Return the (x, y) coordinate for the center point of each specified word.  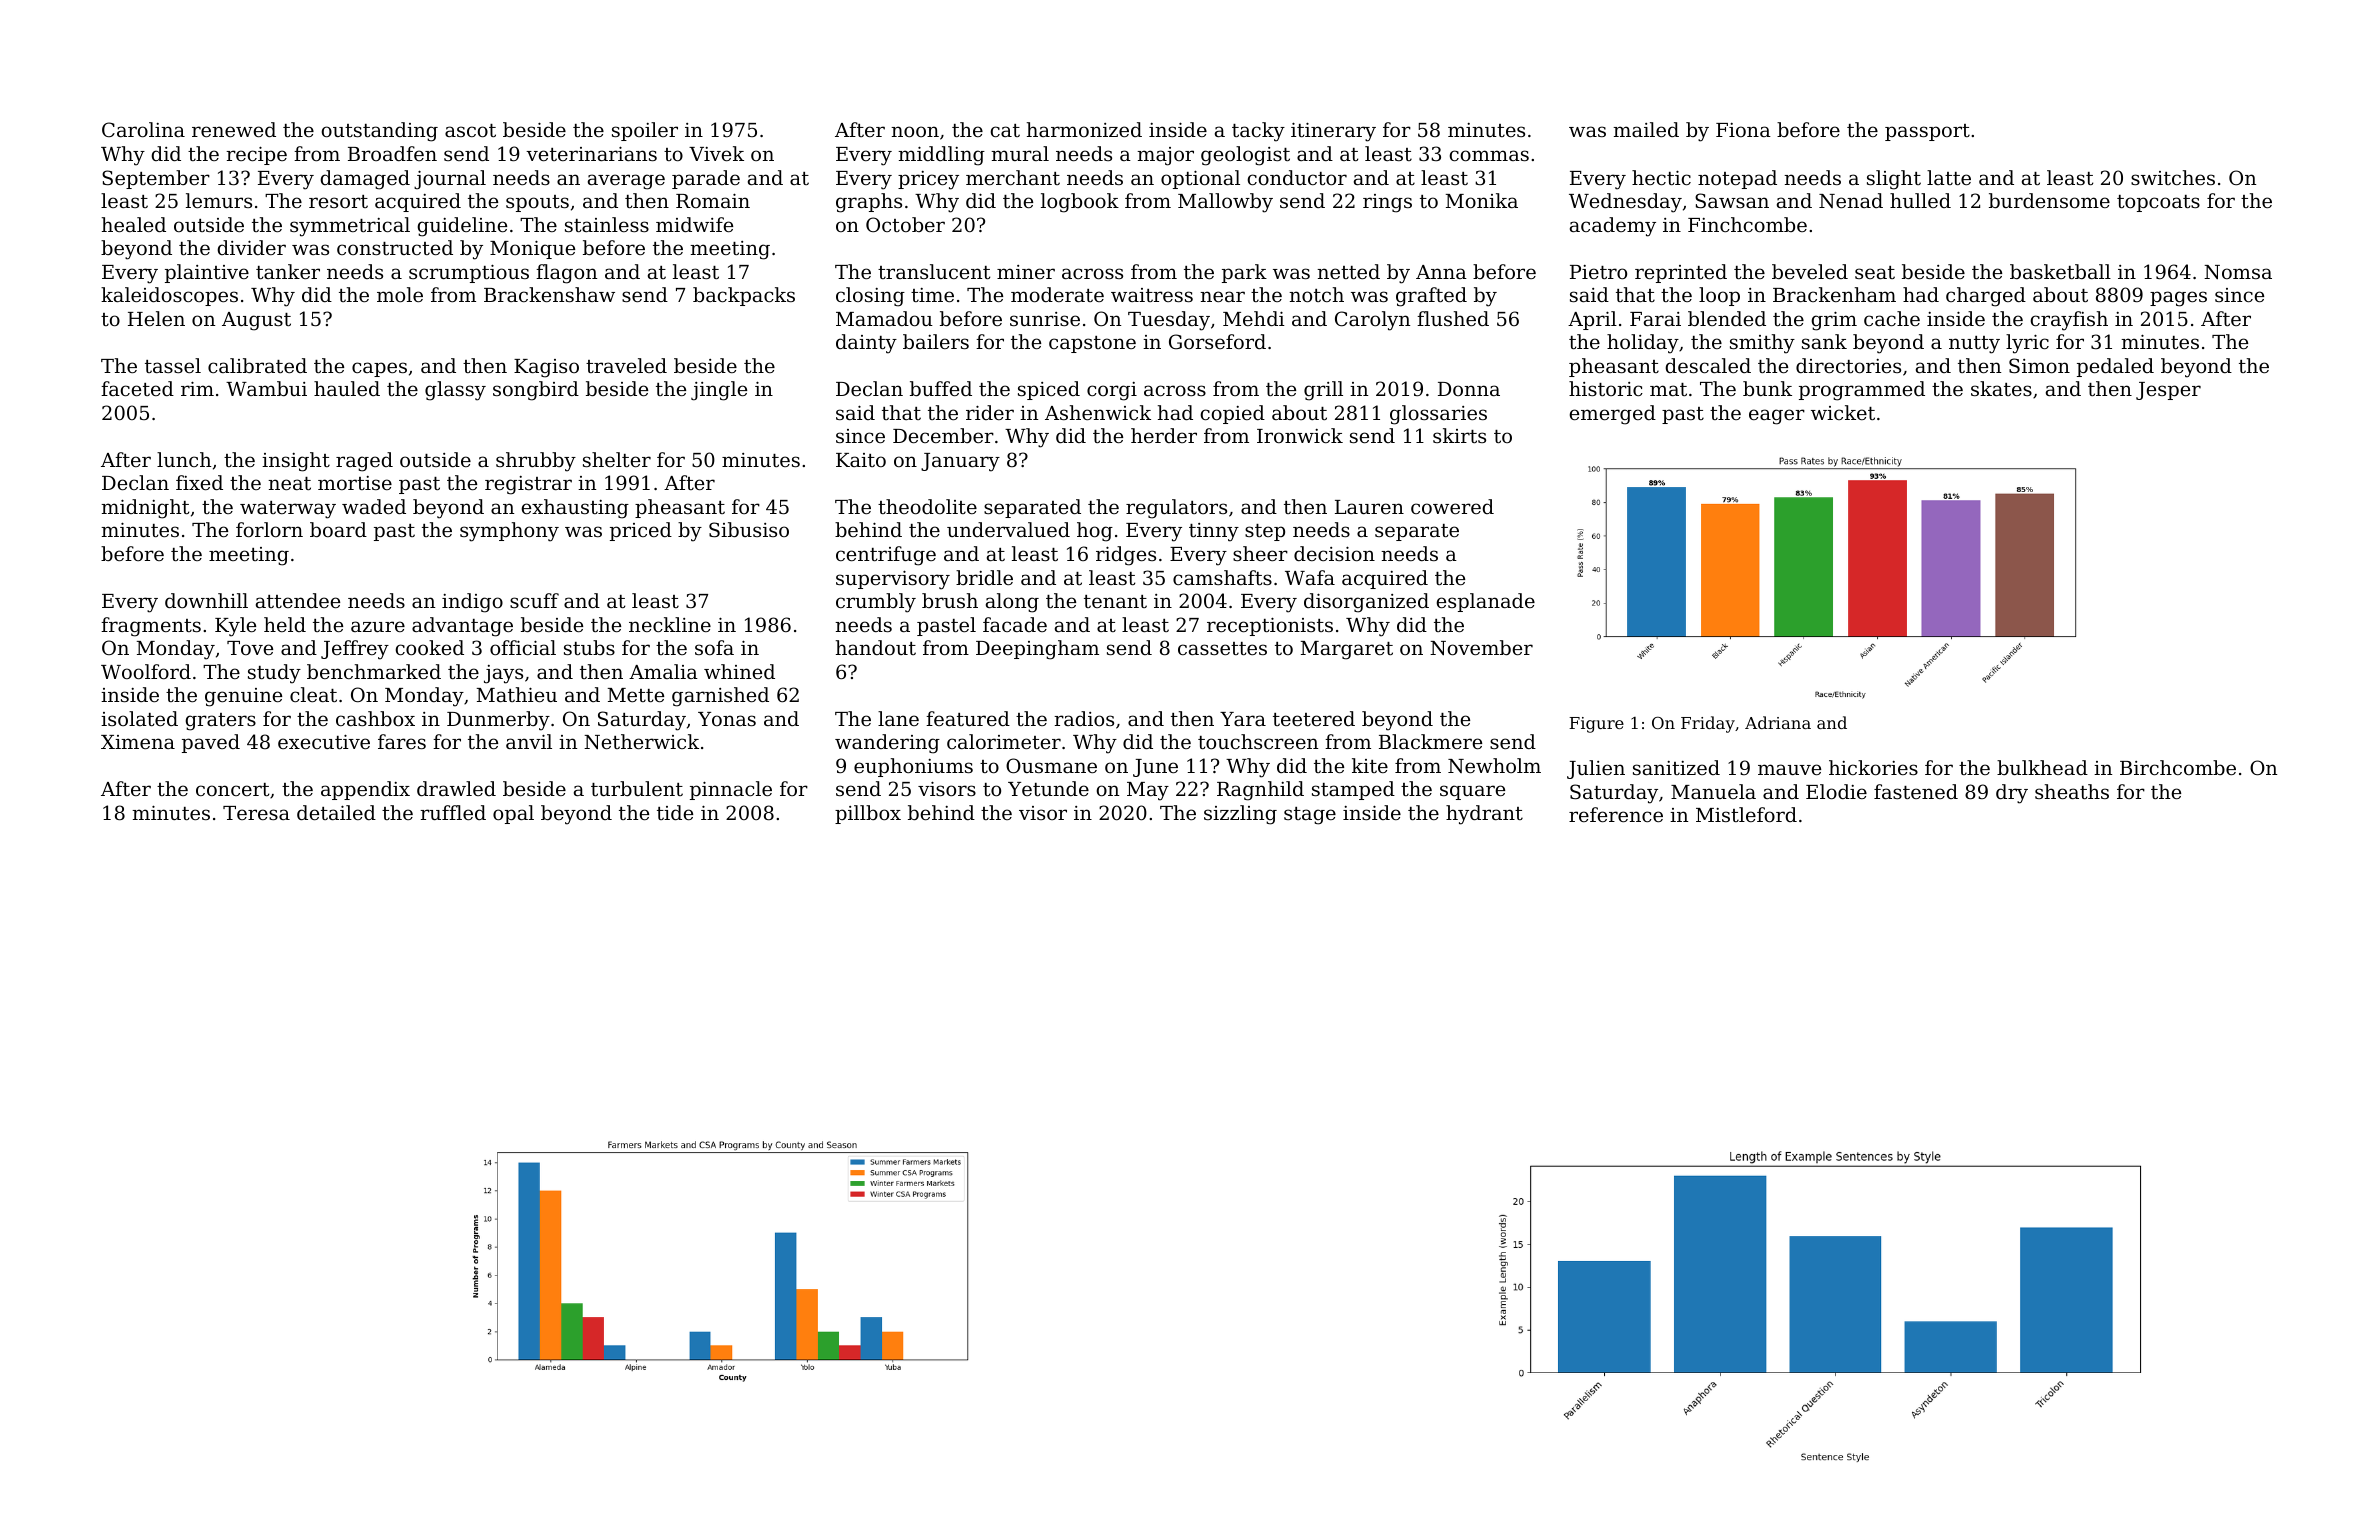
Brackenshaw (549, 294)
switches (2173, 177)
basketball (2060, 271)
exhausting (575, 509)
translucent (934, 271)
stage (1310, 816)
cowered (1452, 506)
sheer (1260, 553)
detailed (336, 812)
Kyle (235, 627)
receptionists (1270, 626)
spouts (537, 203)
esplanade (1486, 602)
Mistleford (1746, 814)
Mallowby (1225, 203)
